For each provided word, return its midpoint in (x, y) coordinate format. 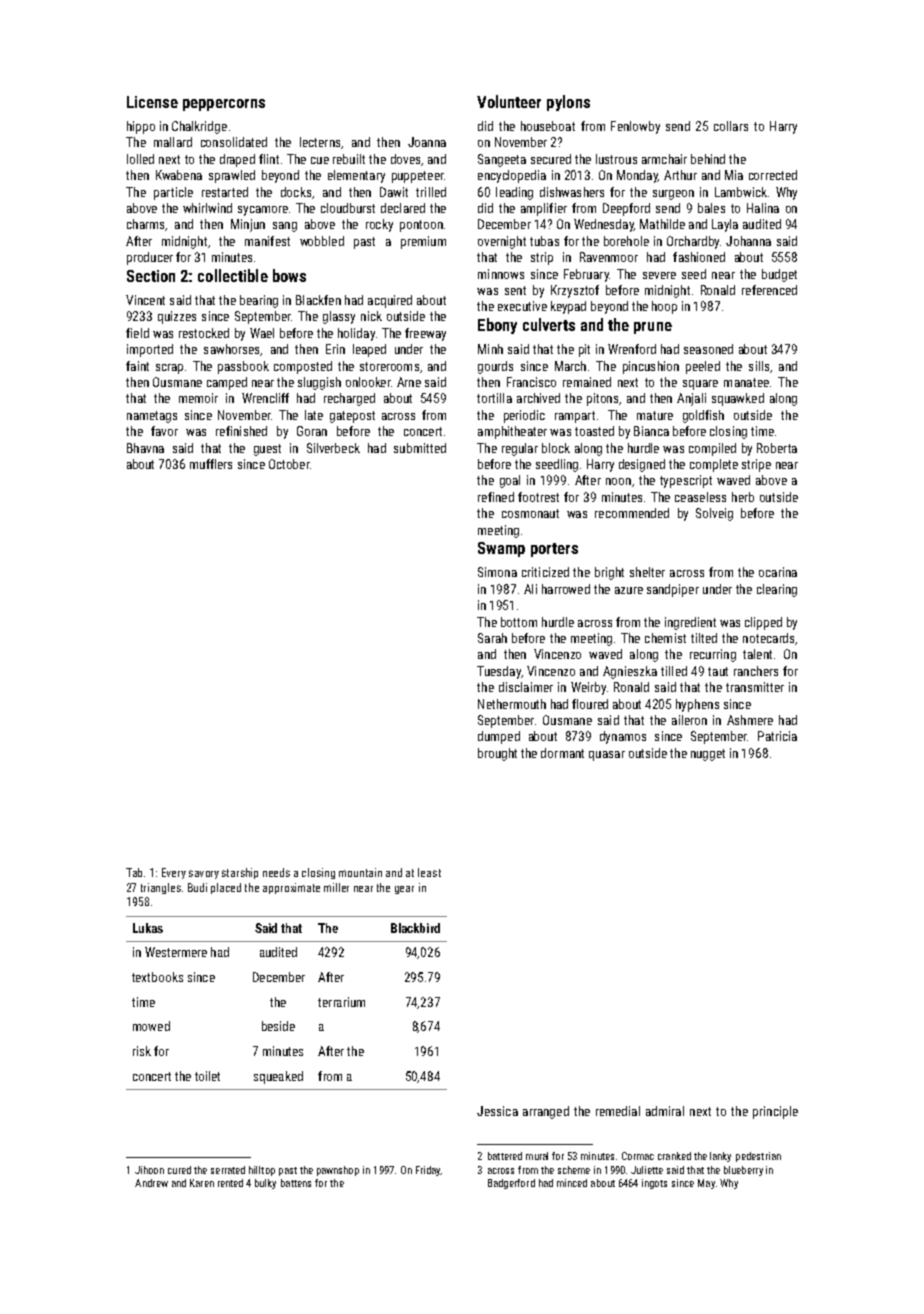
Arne (409, 382)
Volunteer (509, 101)
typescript (686, 481)
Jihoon (149, 1170)
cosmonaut (530, 513)
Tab (134, 872)
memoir (198, 398)
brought (497, 754)
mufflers (211, 464)
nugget (708, 755)
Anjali (691, 399)
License (152, 102)
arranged (546, 1112)
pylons (568, 103)
